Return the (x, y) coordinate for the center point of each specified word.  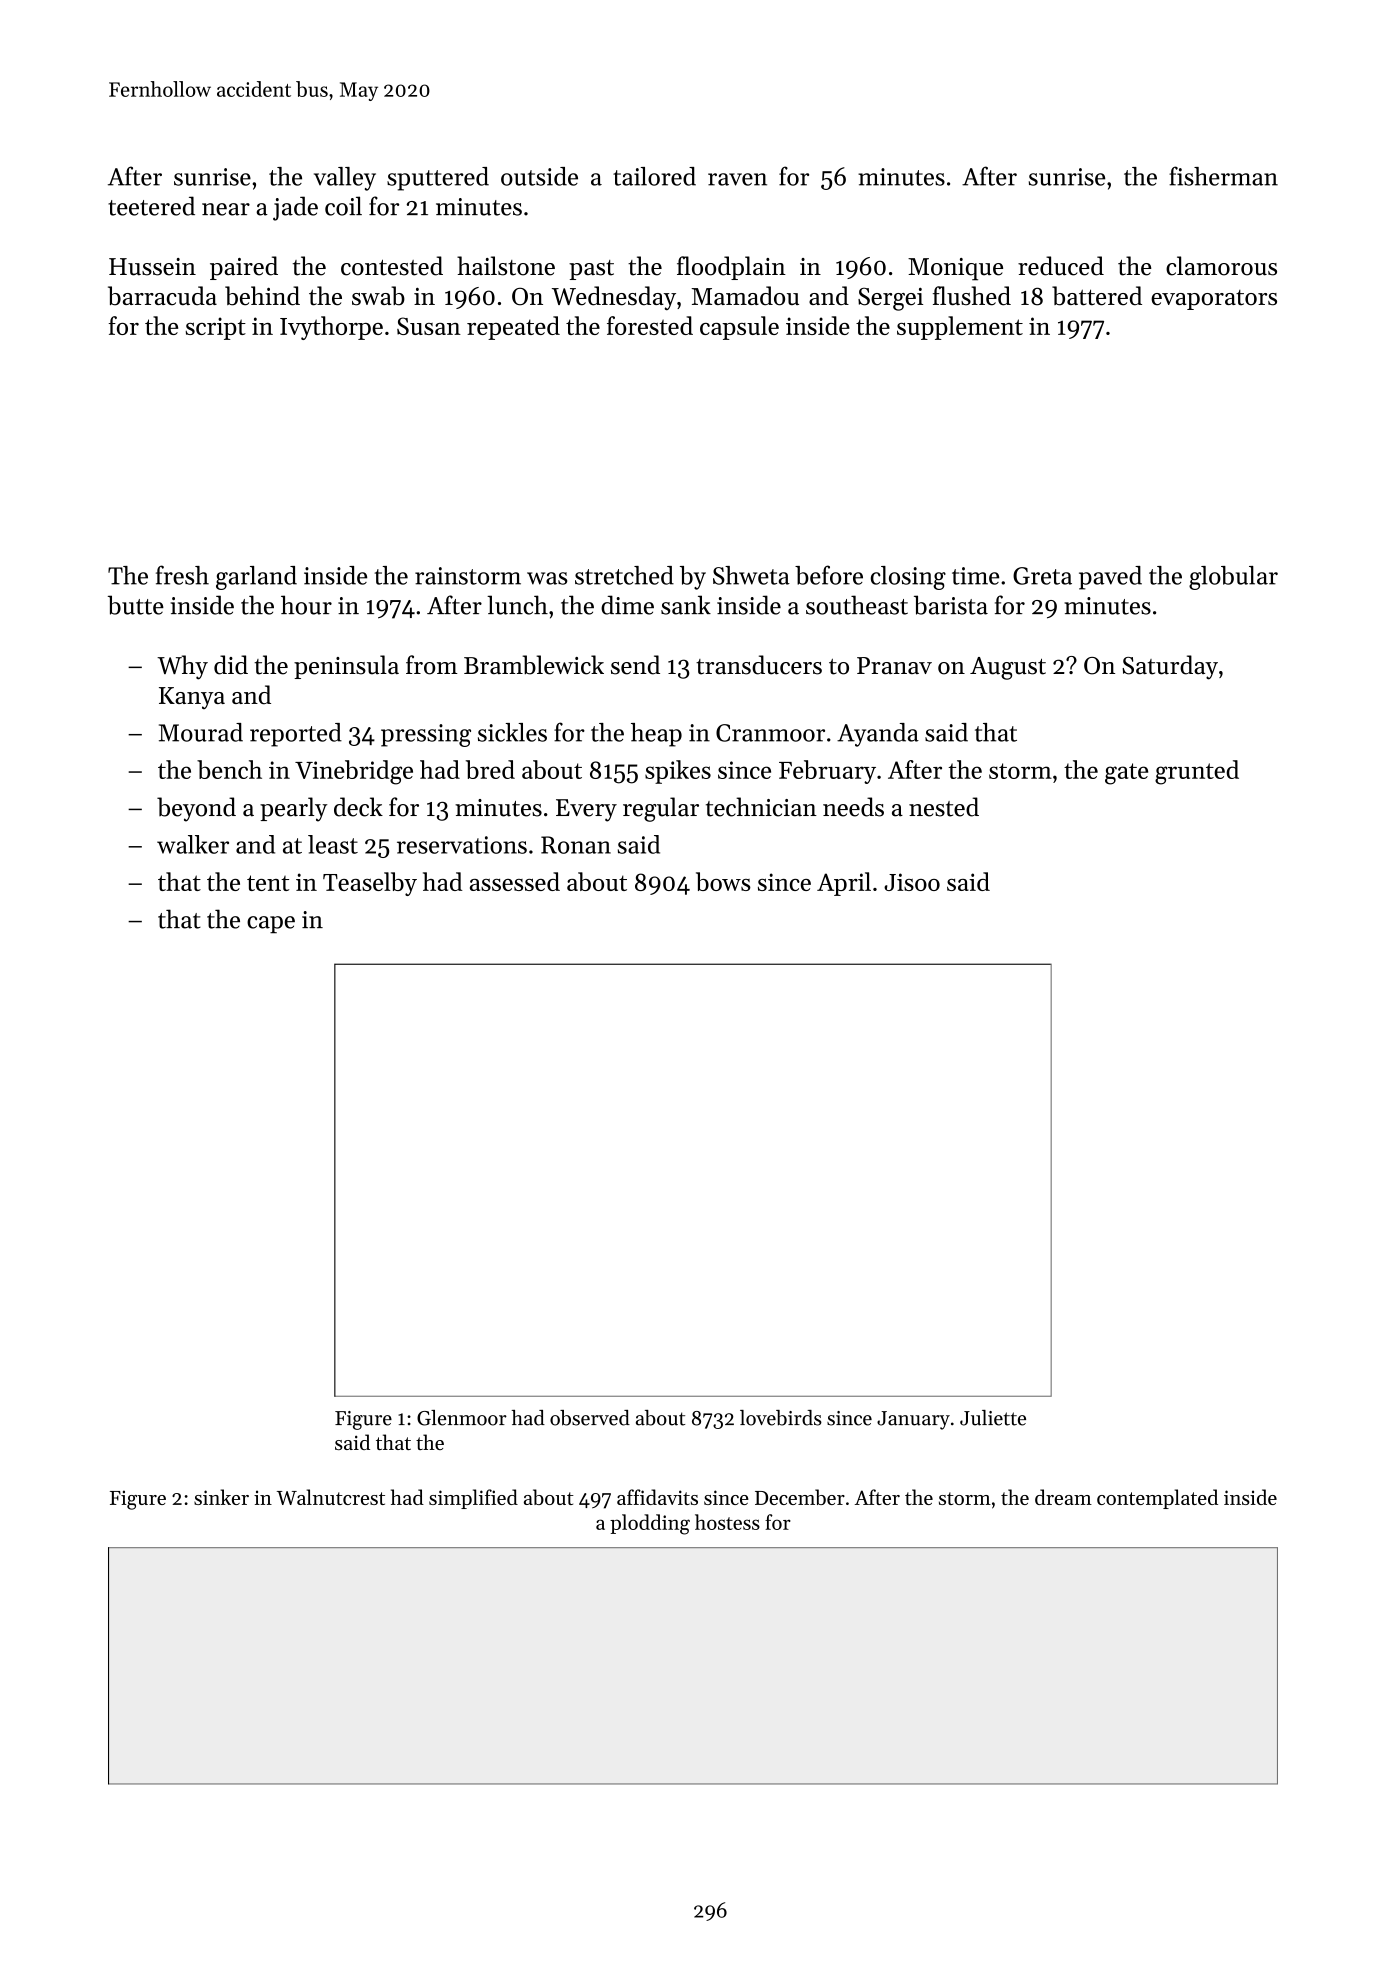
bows (723, 881)
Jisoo (912, 882)
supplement (960, 328)
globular (1233, 578)
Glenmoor (462, 1418)
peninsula (346, 667)
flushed (972, 296)
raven (737, 179)
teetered (151, 206)
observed (590, 1418)
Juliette (993, 1418)
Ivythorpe (331, 328)
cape (271, 924)
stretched (624, 575)
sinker (221, 1497)
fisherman (1223, 176)
